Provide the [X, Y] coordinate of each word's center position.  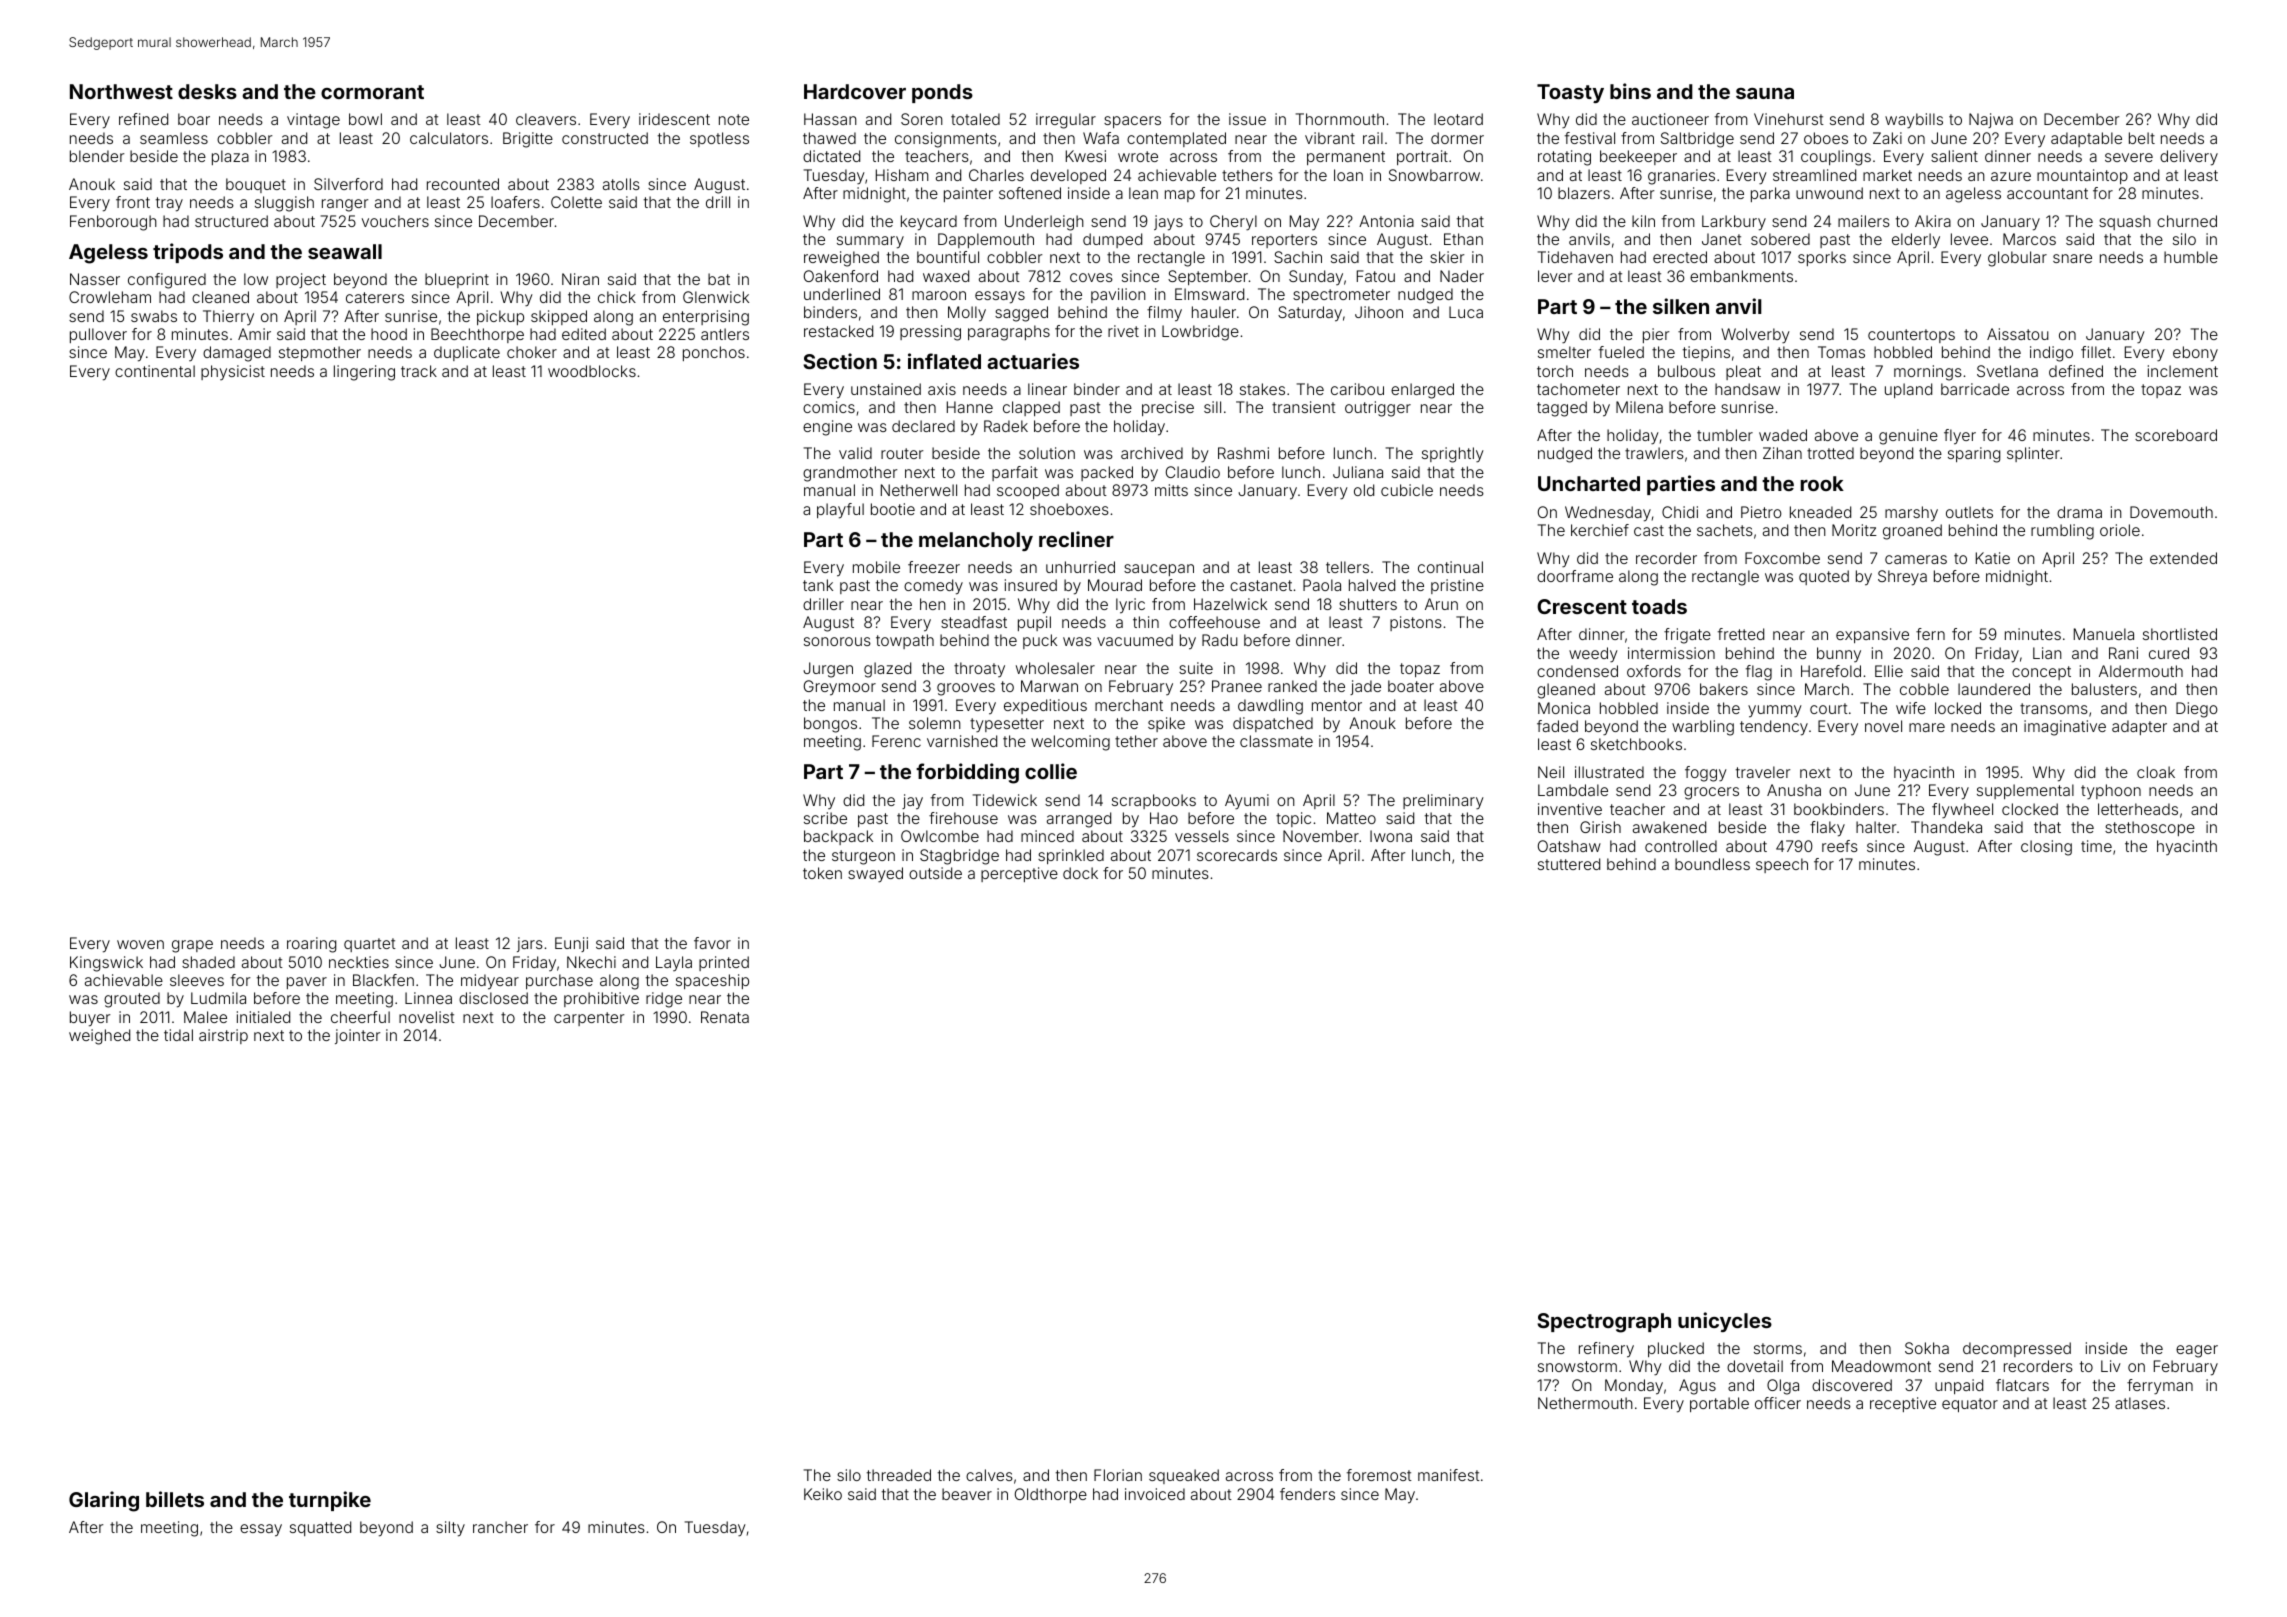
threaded [899, 1475]
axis [942, 389]
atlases [2140, 1403]
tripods [188, 253]
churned [2187, 221]
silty [450, 1529]
